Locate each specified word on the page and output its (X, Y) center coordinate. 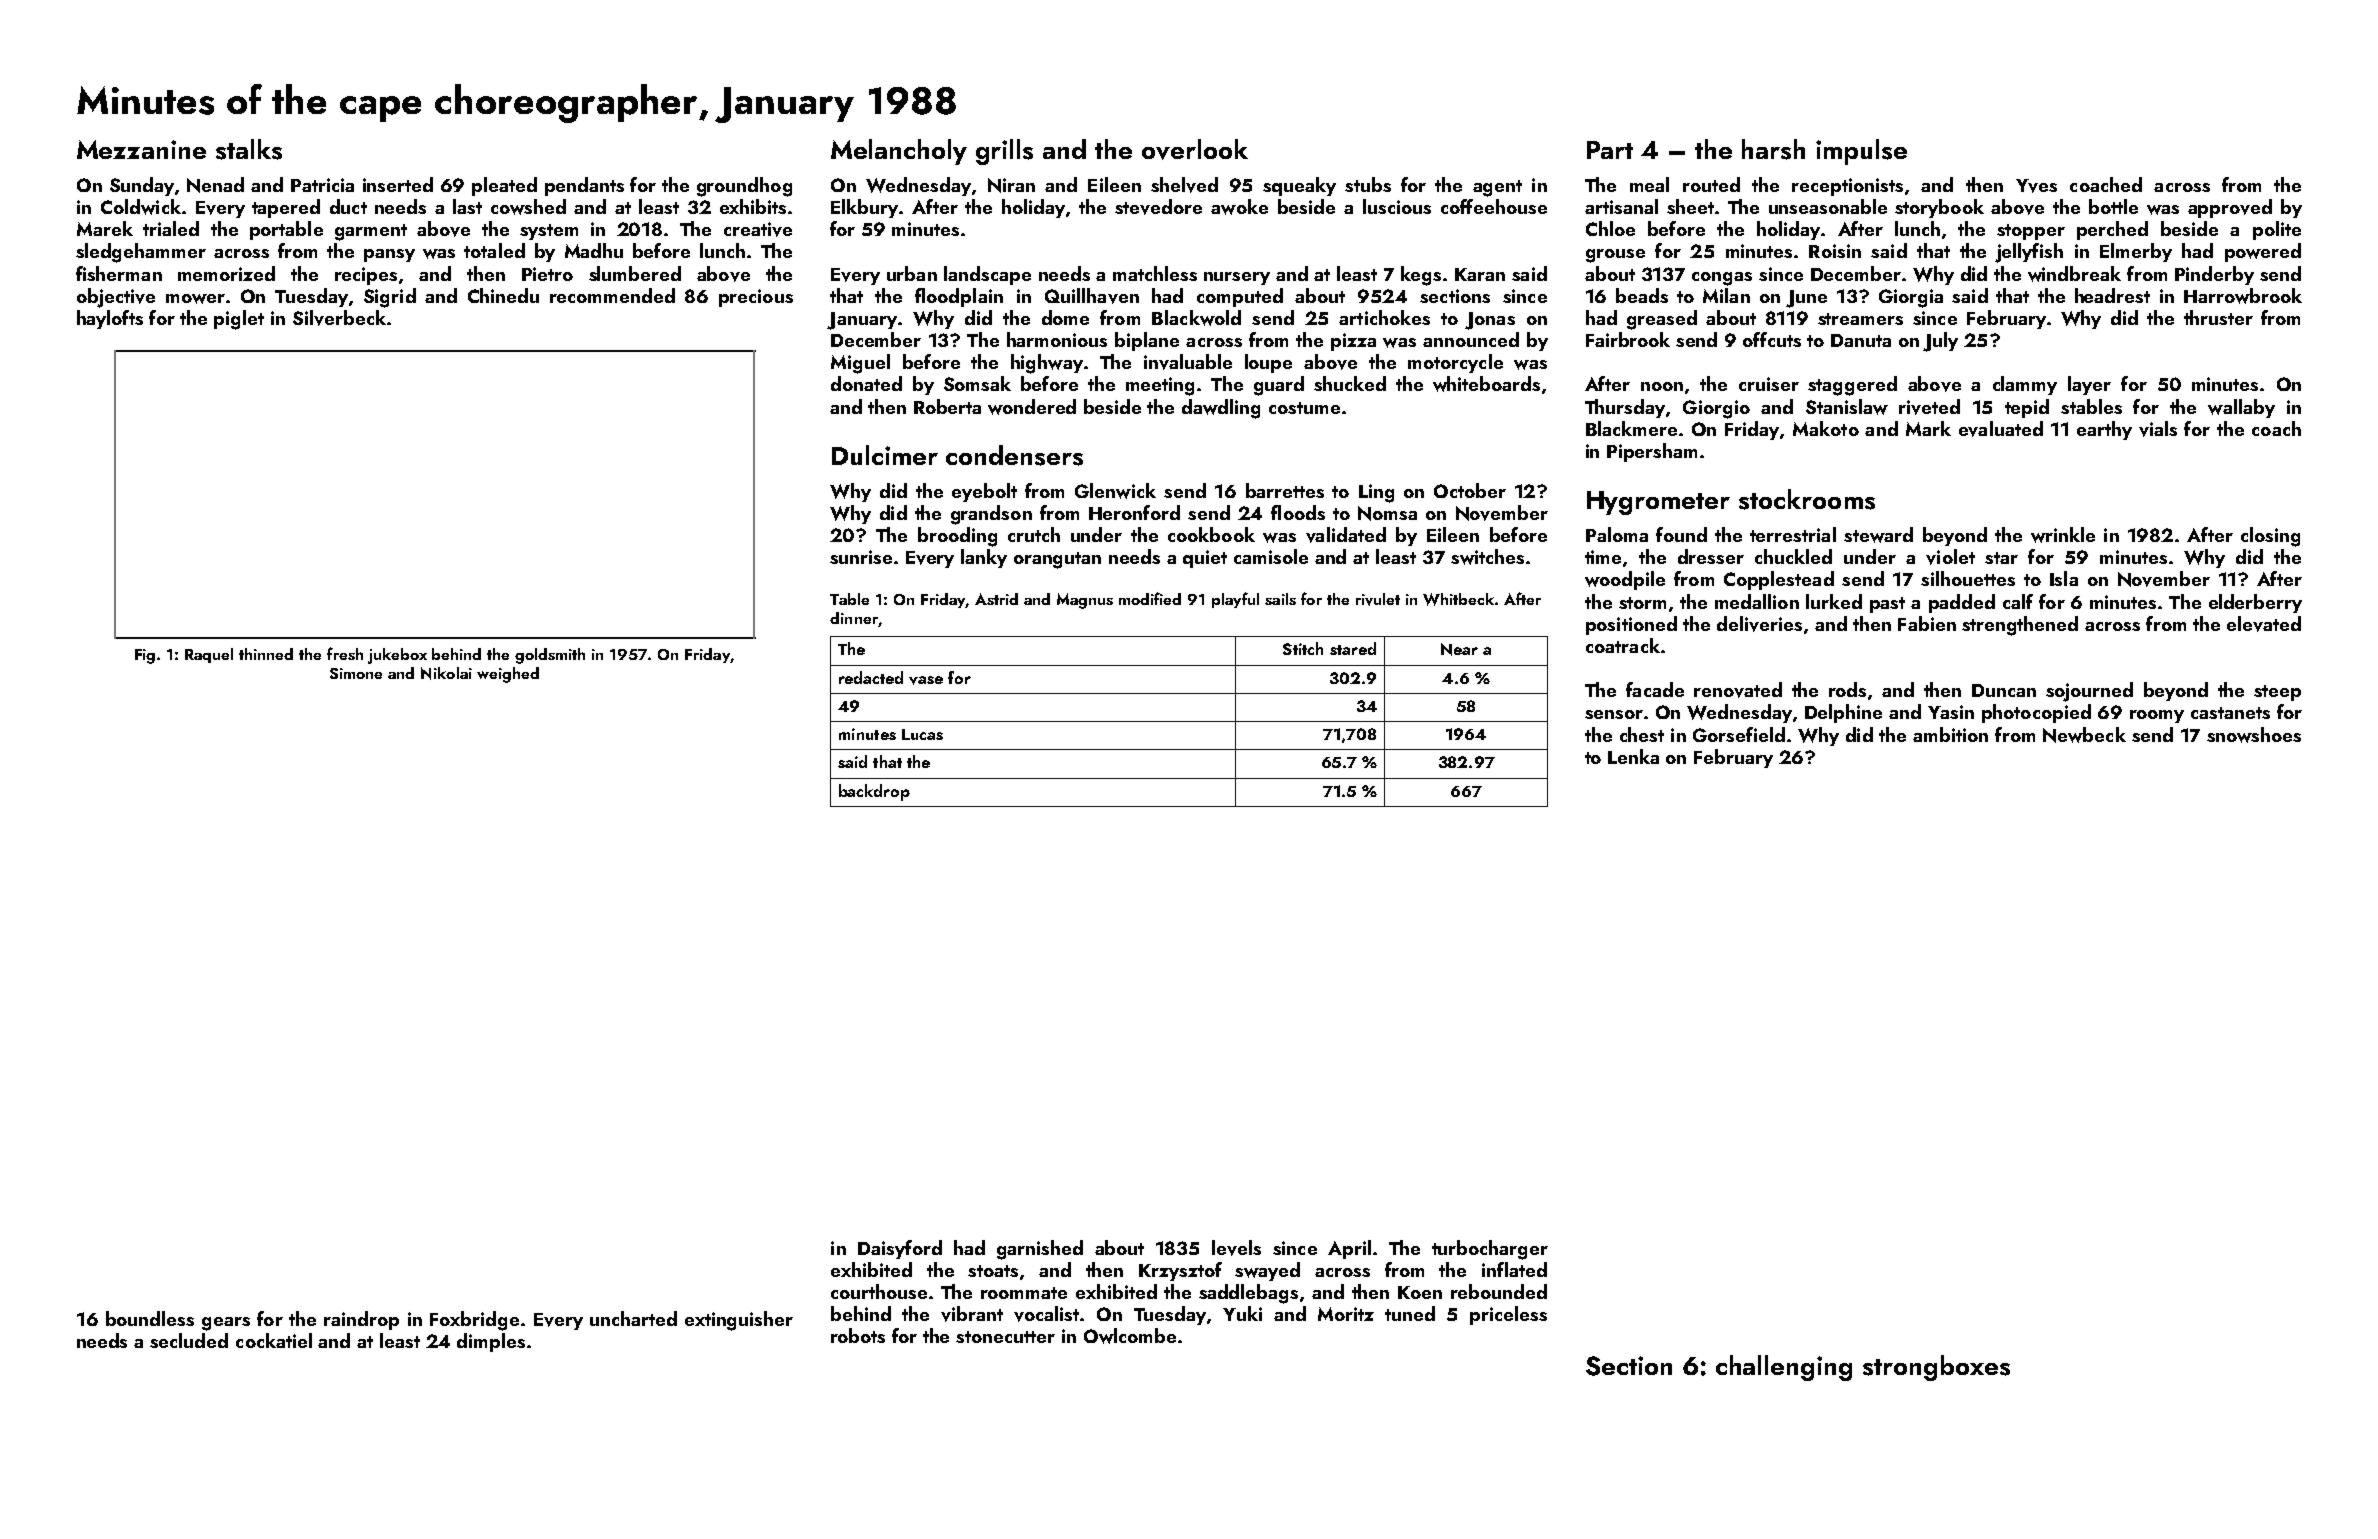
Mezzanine (141, 149)
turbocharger (1490, 1250)
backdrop (874, 792)
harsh (1773, 149)
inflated (1514, 1269)
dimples (491, 1342)
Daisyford (900, 1249)
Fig (145, 656)
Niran (1011, 185)
